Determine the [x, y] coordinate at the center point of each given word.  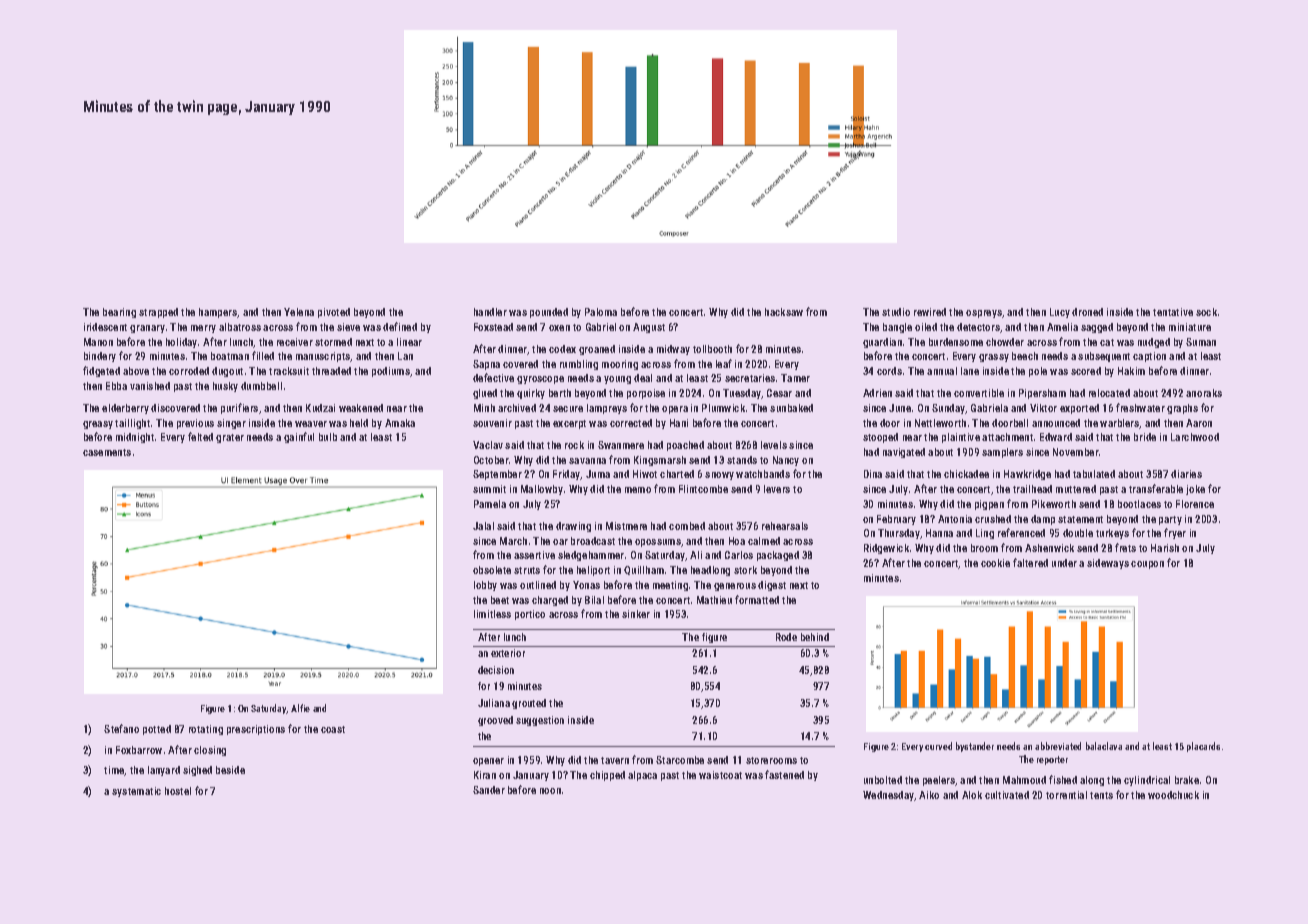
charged [550, 601]
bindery [100, 357]
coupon [1147, 565]
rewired [930, 312]
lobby [485, 586]
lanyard [164, 771]
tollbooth [712, 349]
